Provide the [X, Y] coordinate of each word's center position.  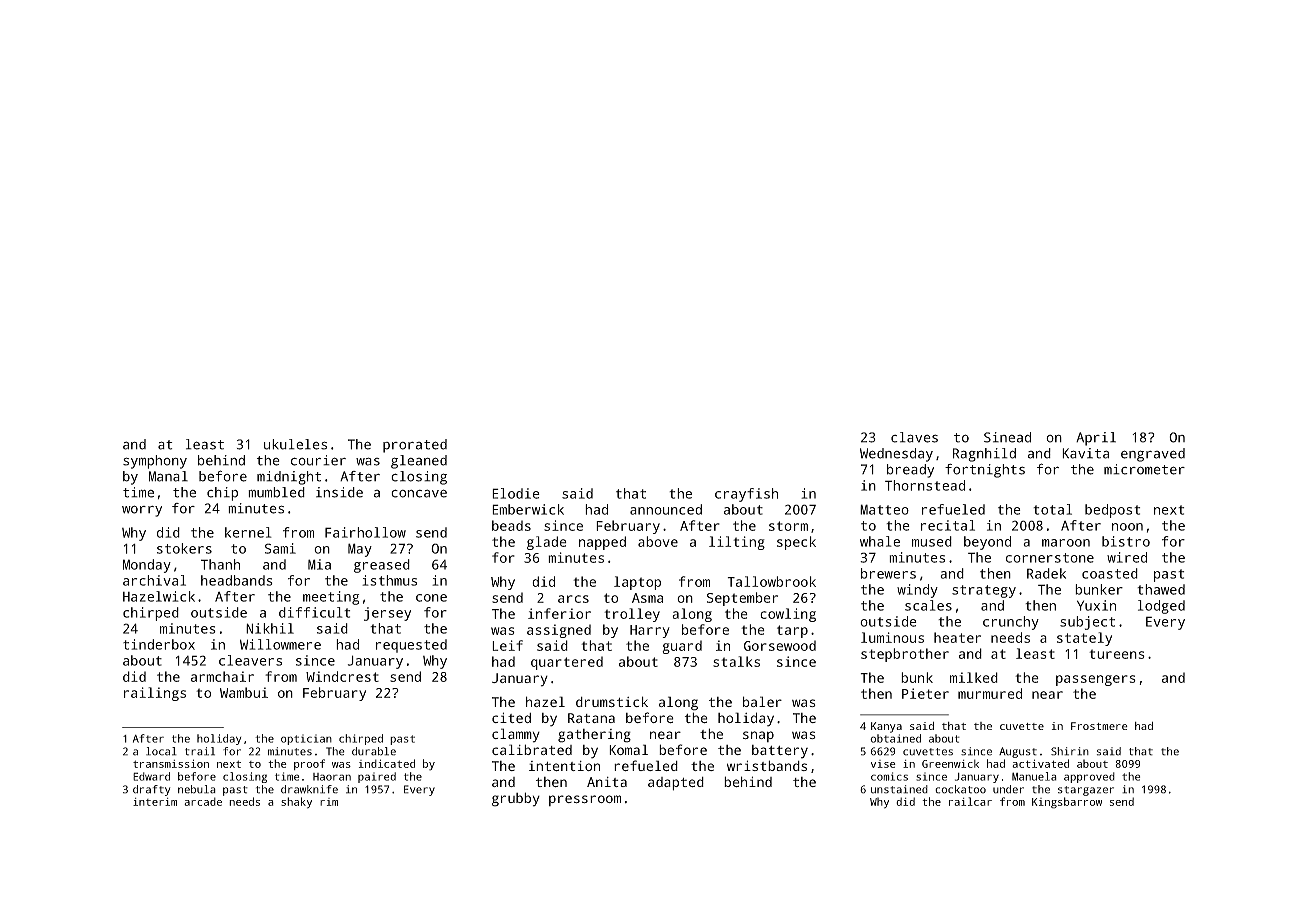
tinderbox [159, 644]
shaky [296, 803]
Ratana [591, 718]
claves [914, 437]
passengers [1096, 680]
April [1096, 439]
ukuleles [295, 444]
